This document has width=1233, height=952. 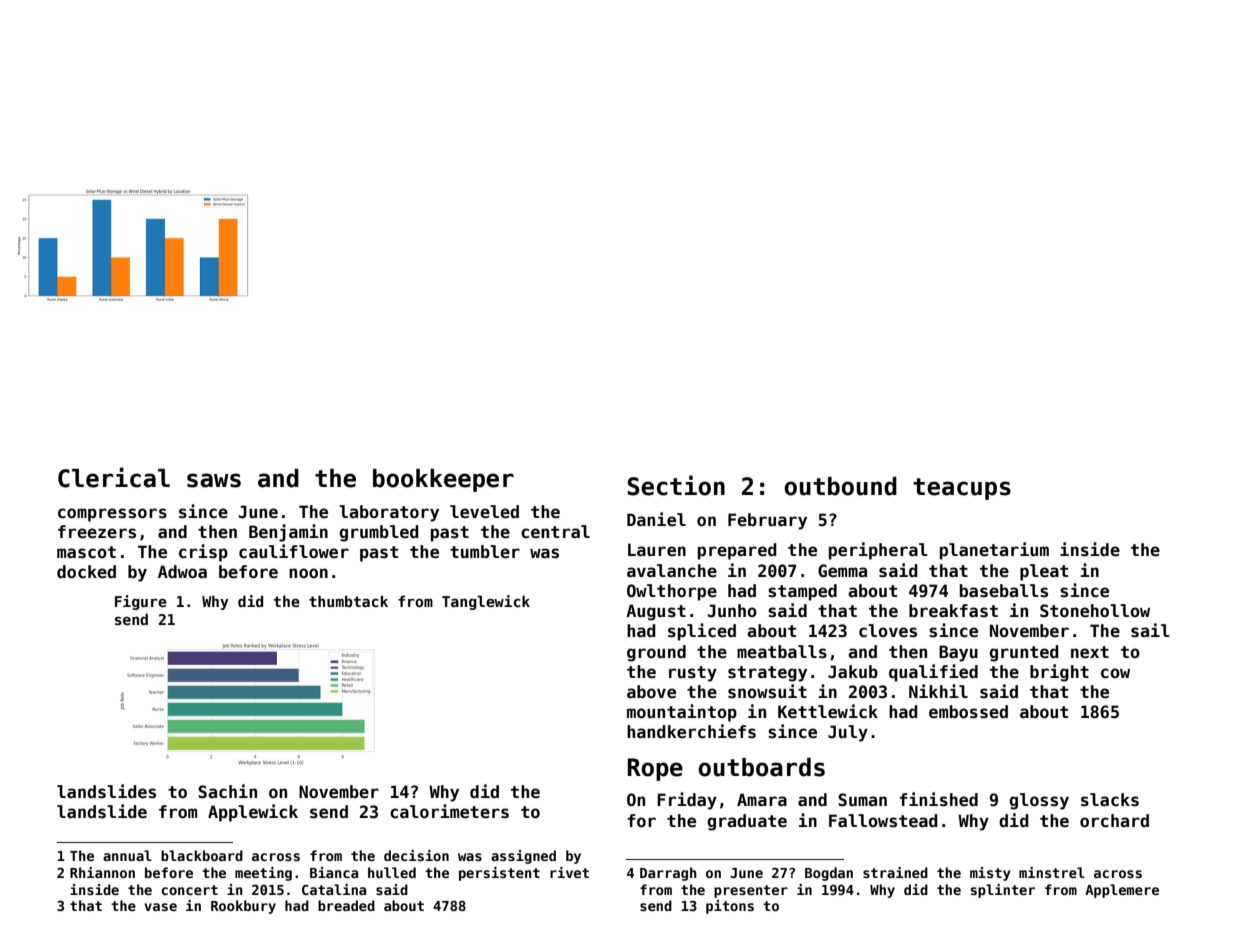 I want to click on mountaintop, so click(x=682, y=713).
